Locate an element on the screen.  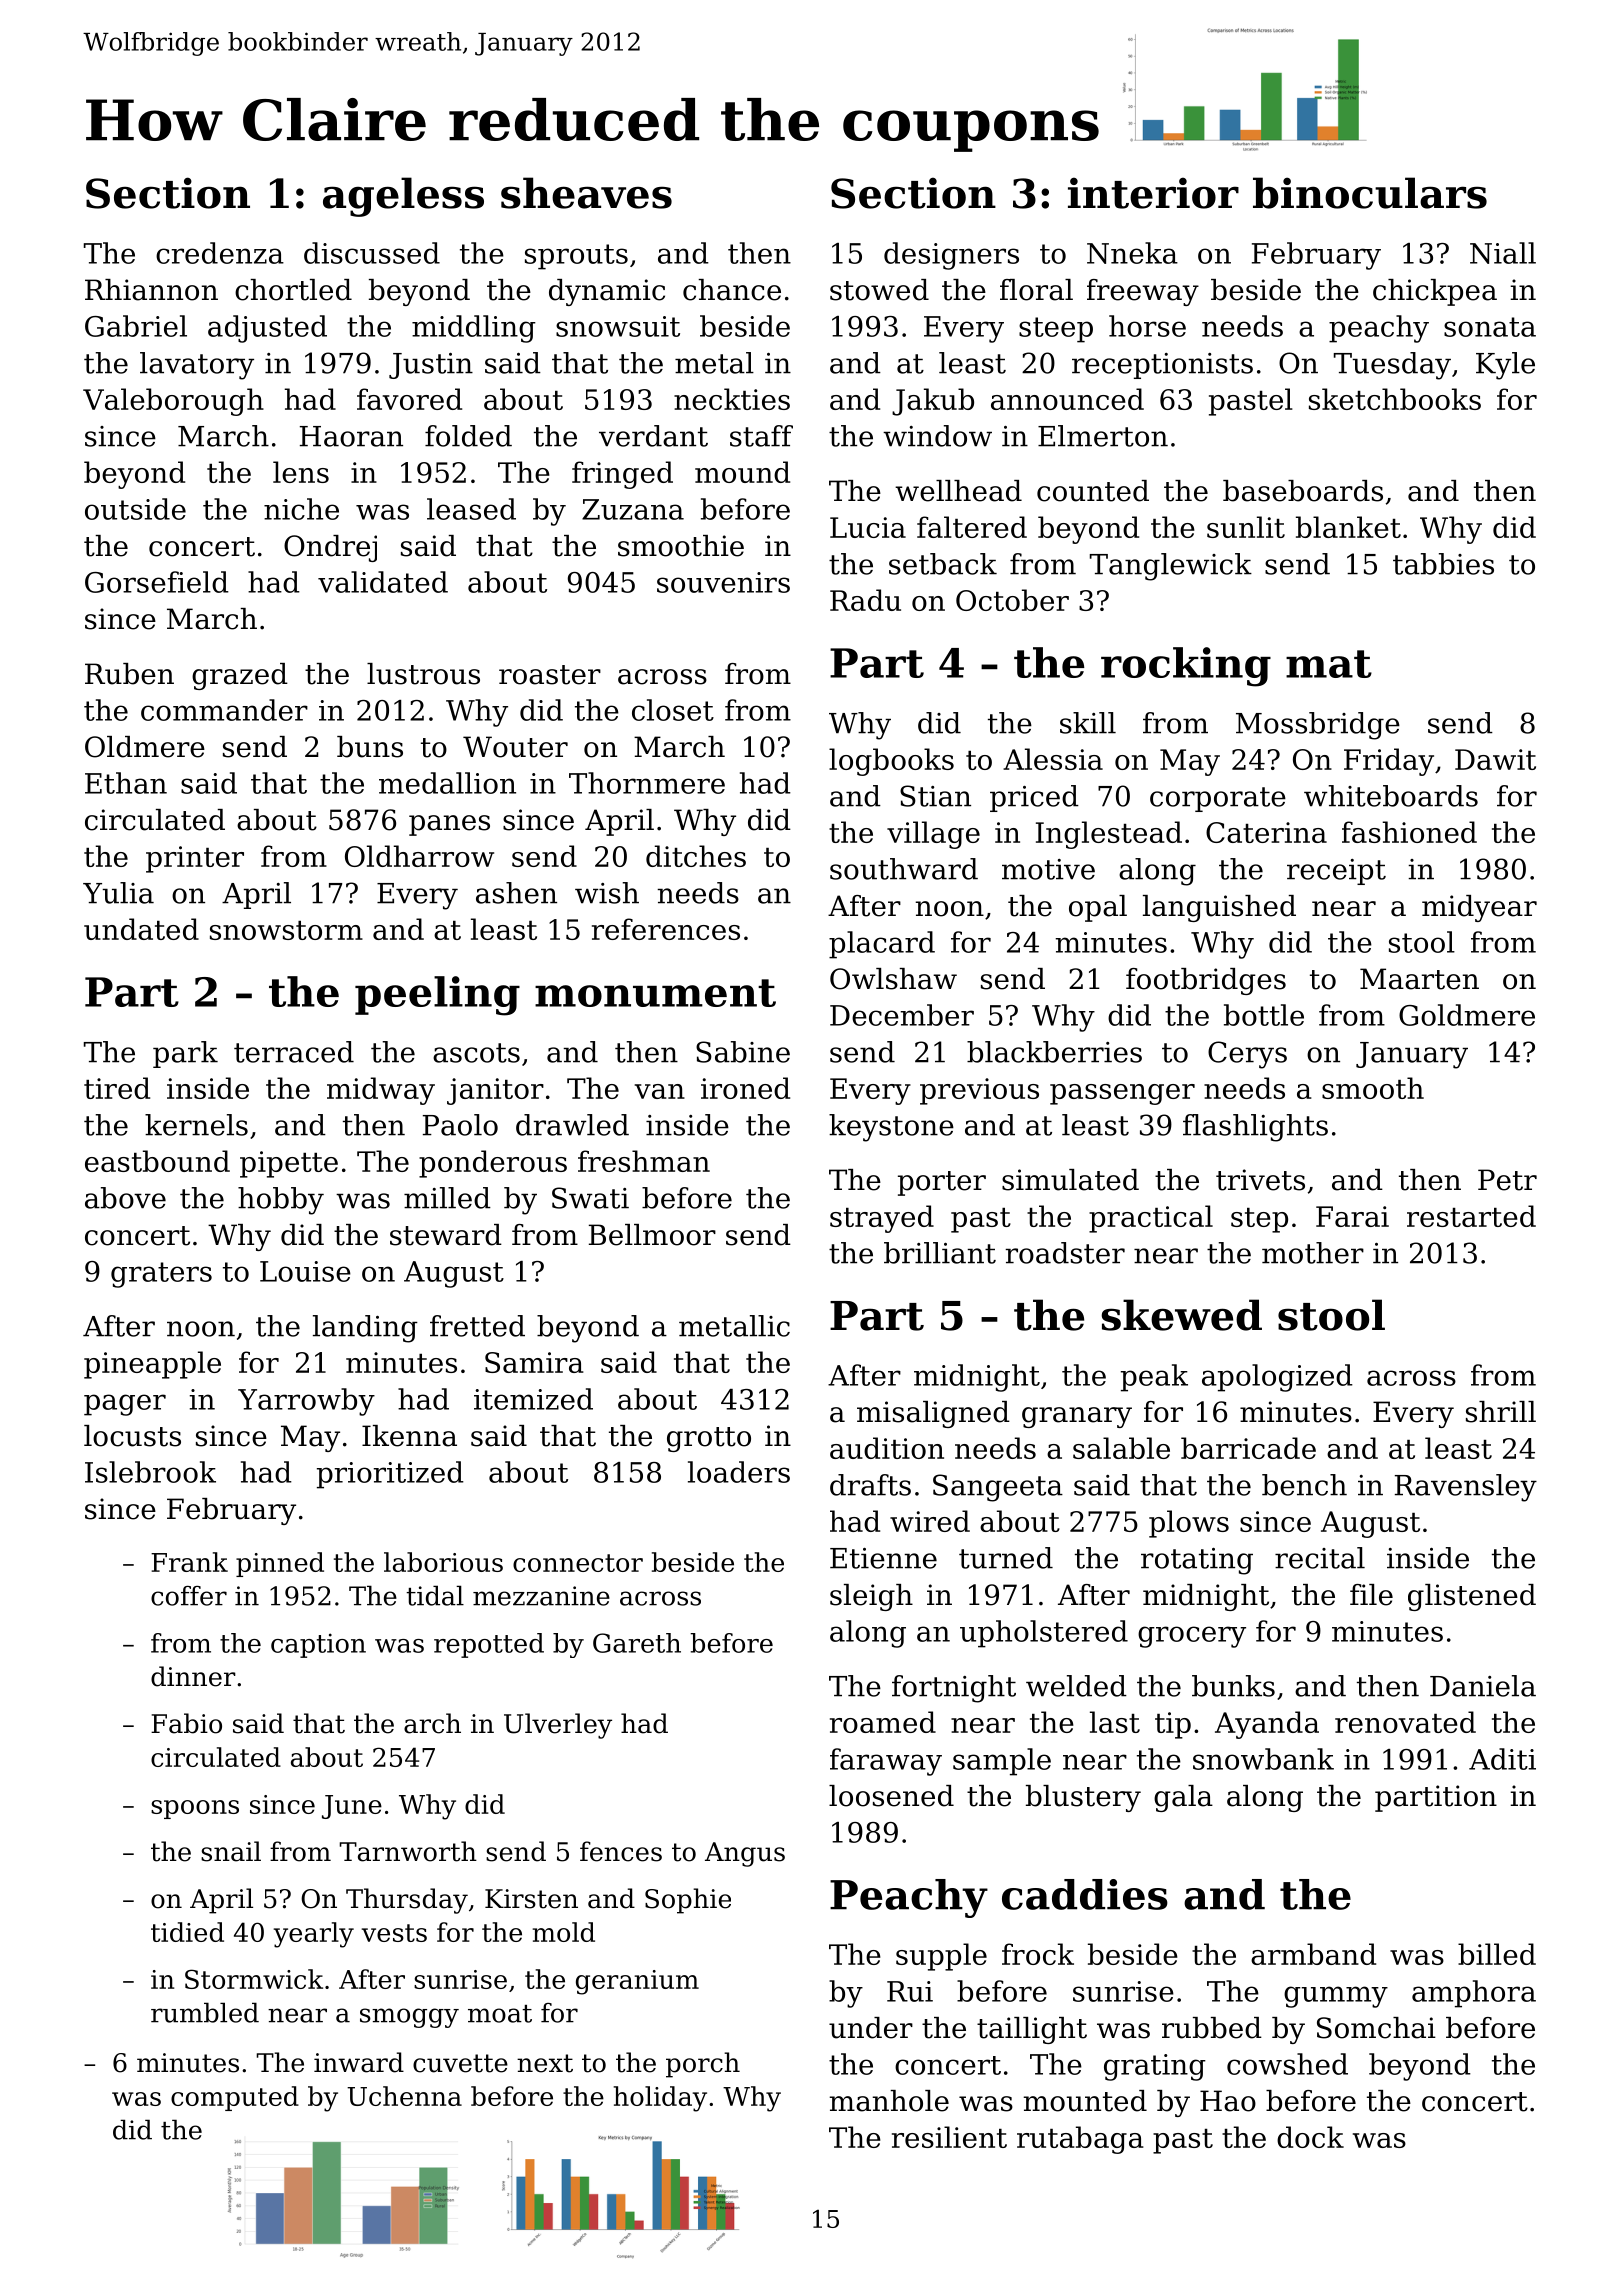
sunlit is located at coordinates (1246, 527).
